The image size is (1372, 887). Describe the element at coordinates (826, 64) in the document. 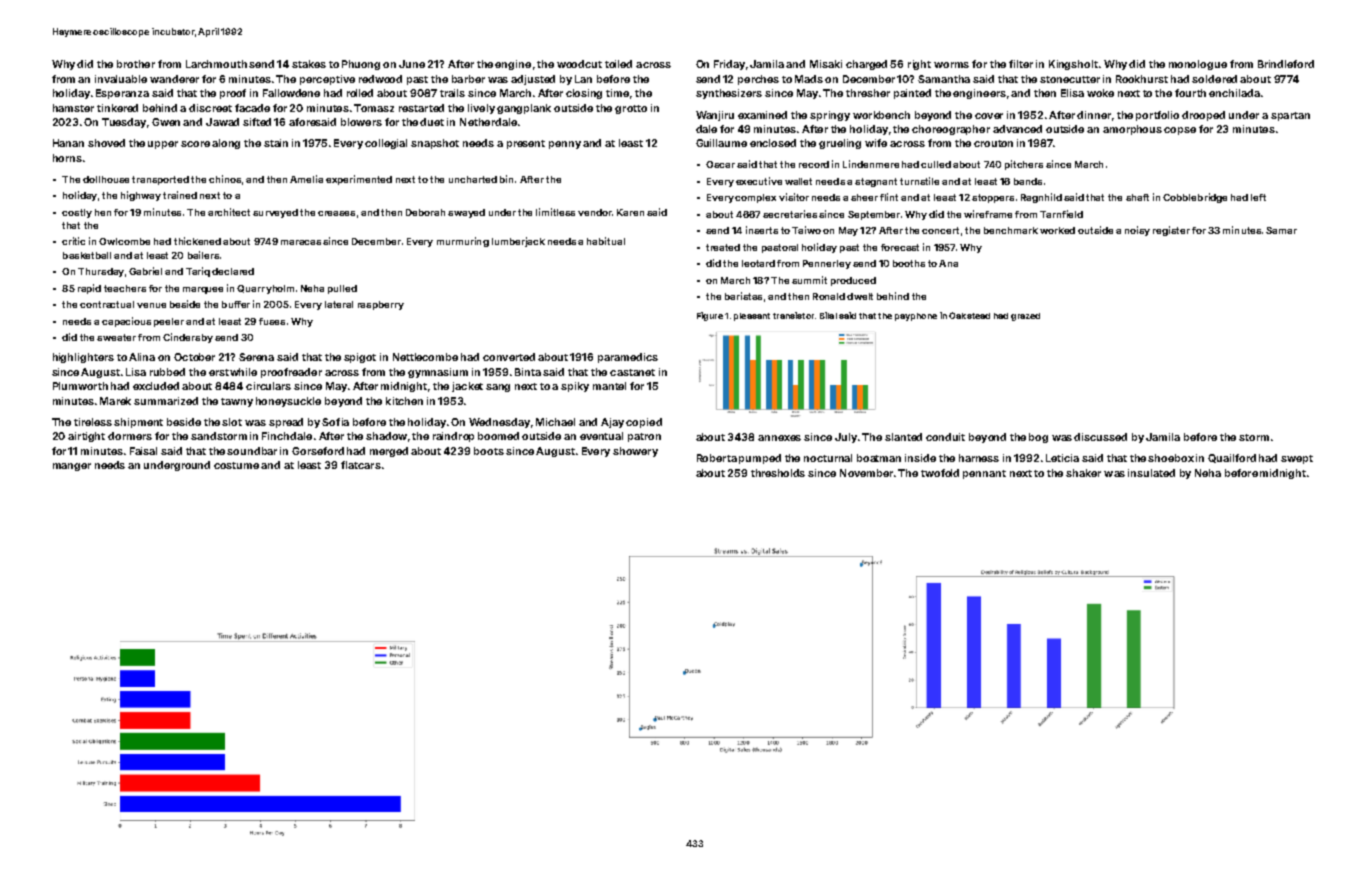

I see `Misaki` at that location.
